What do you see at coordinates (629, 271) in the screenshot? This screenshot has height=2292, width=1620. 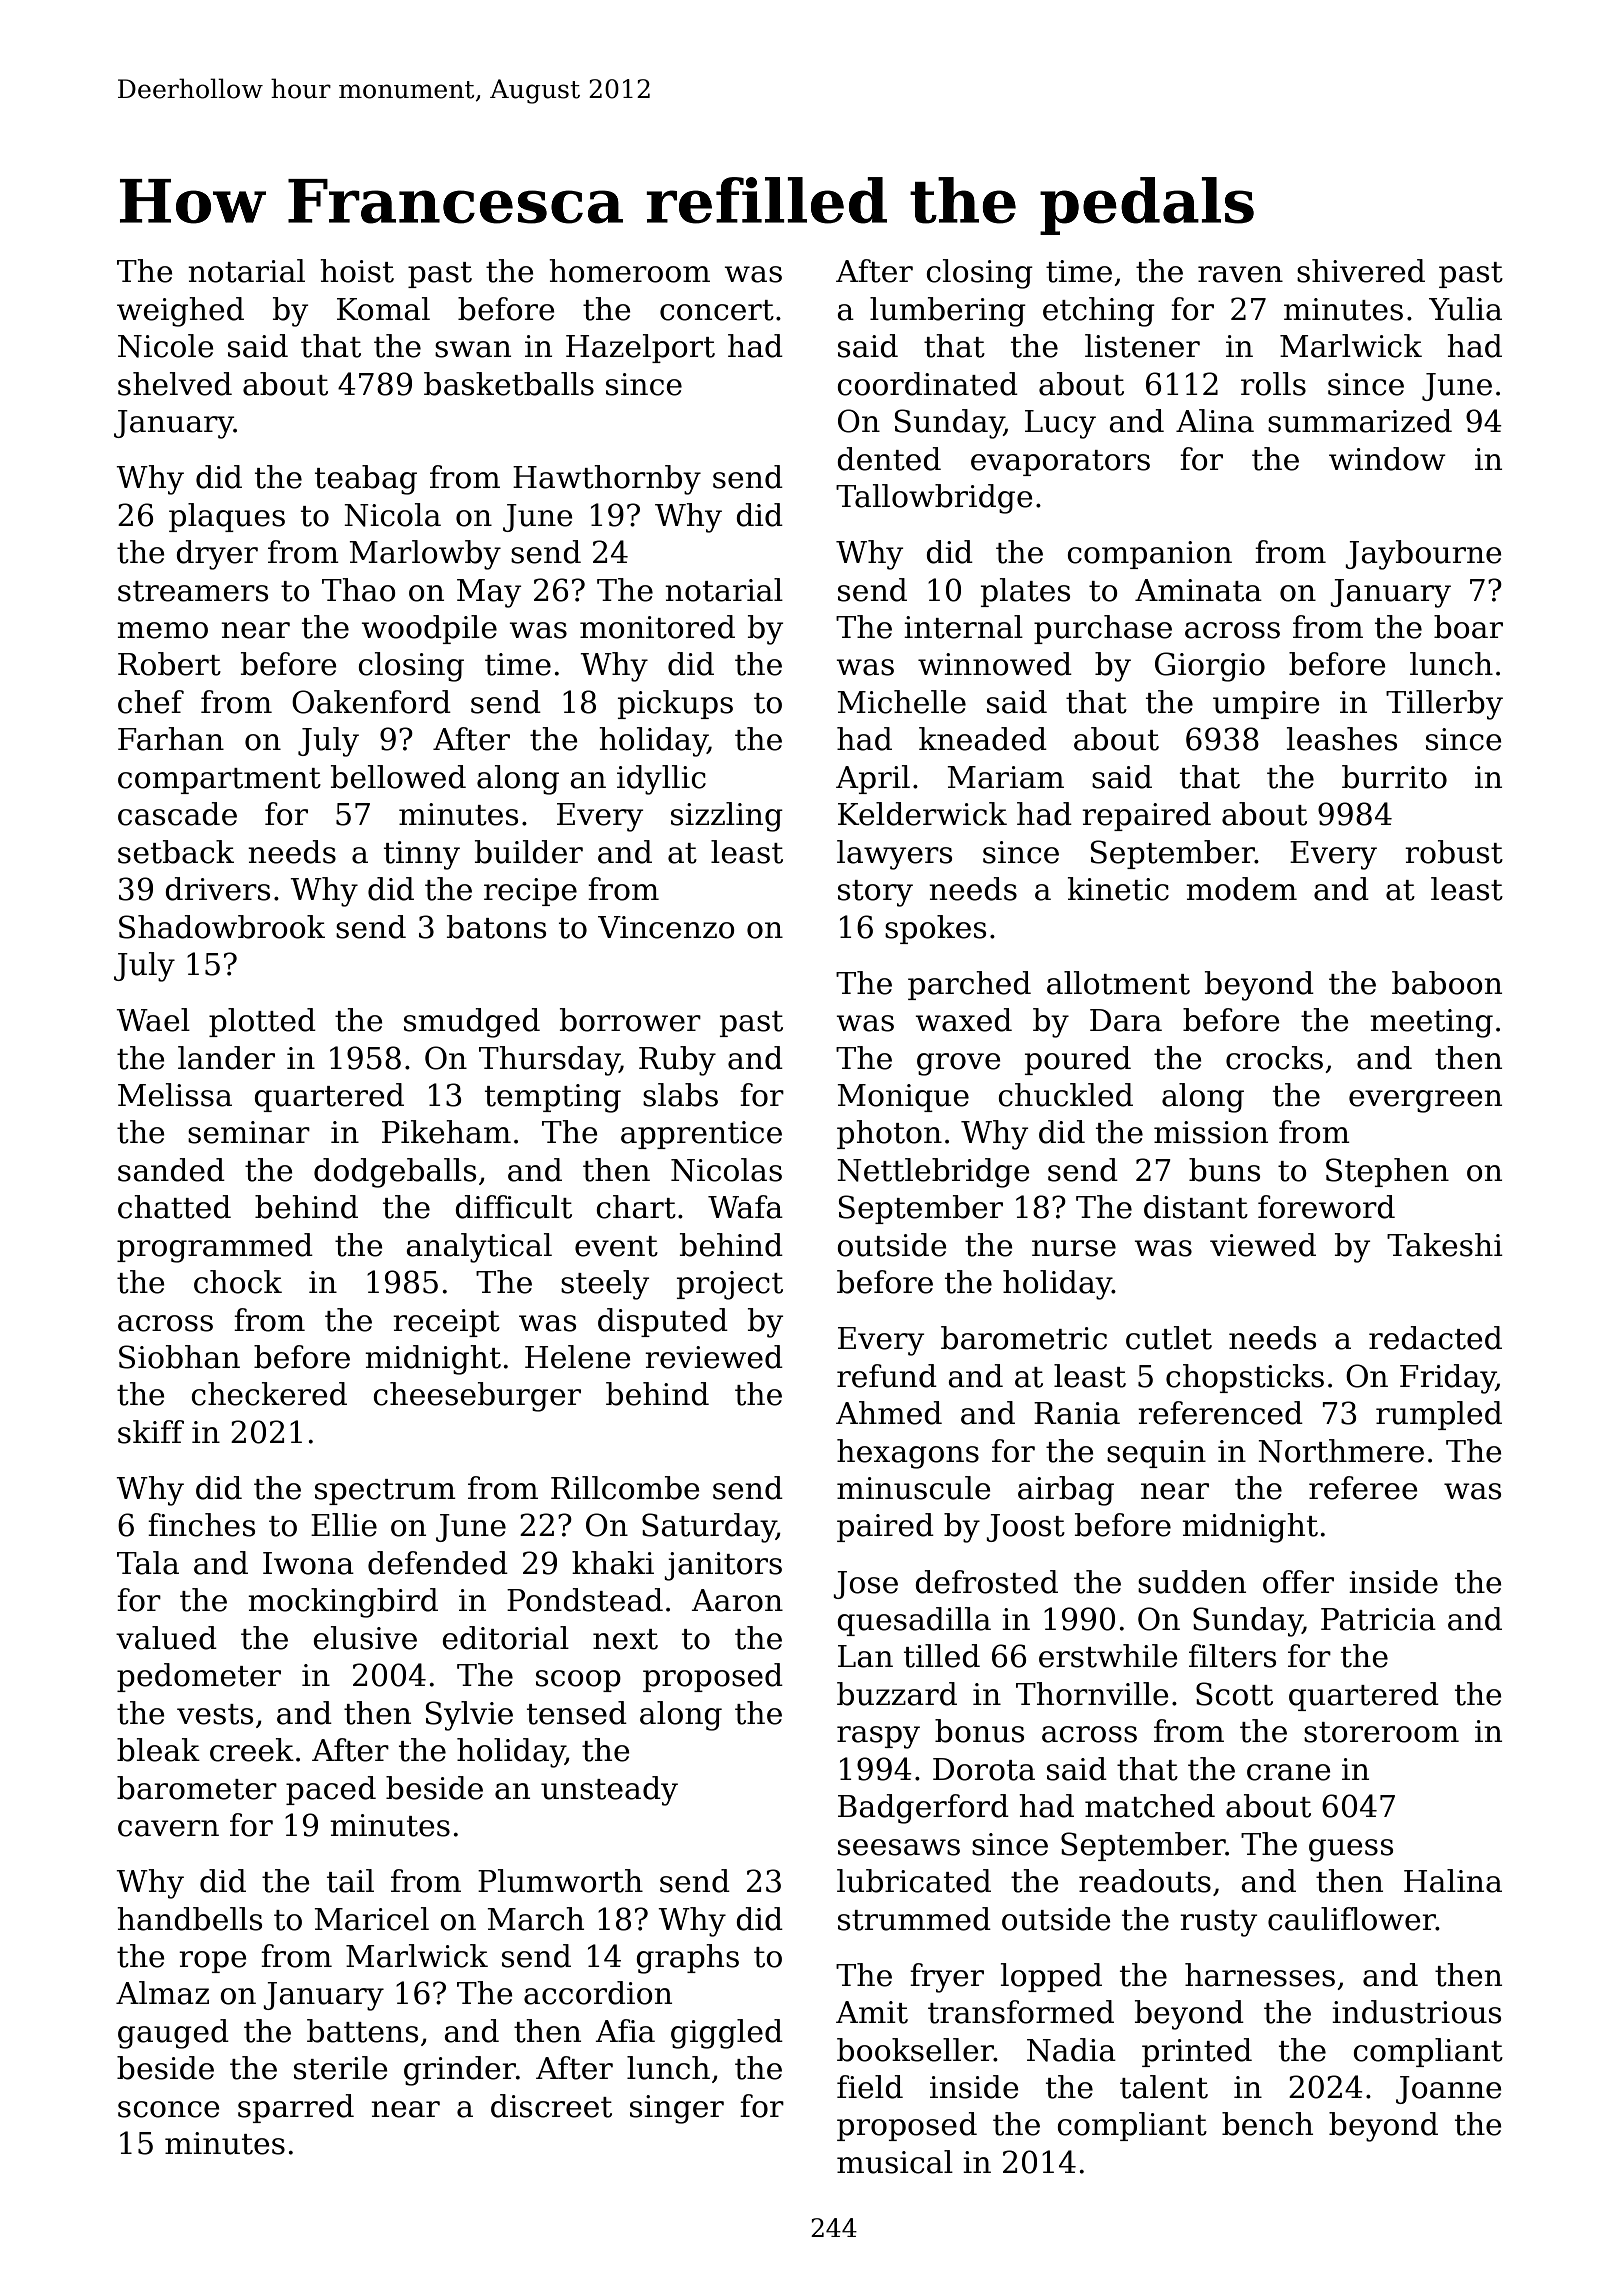 I see `homeroom` at bounding box center [629, 271].
